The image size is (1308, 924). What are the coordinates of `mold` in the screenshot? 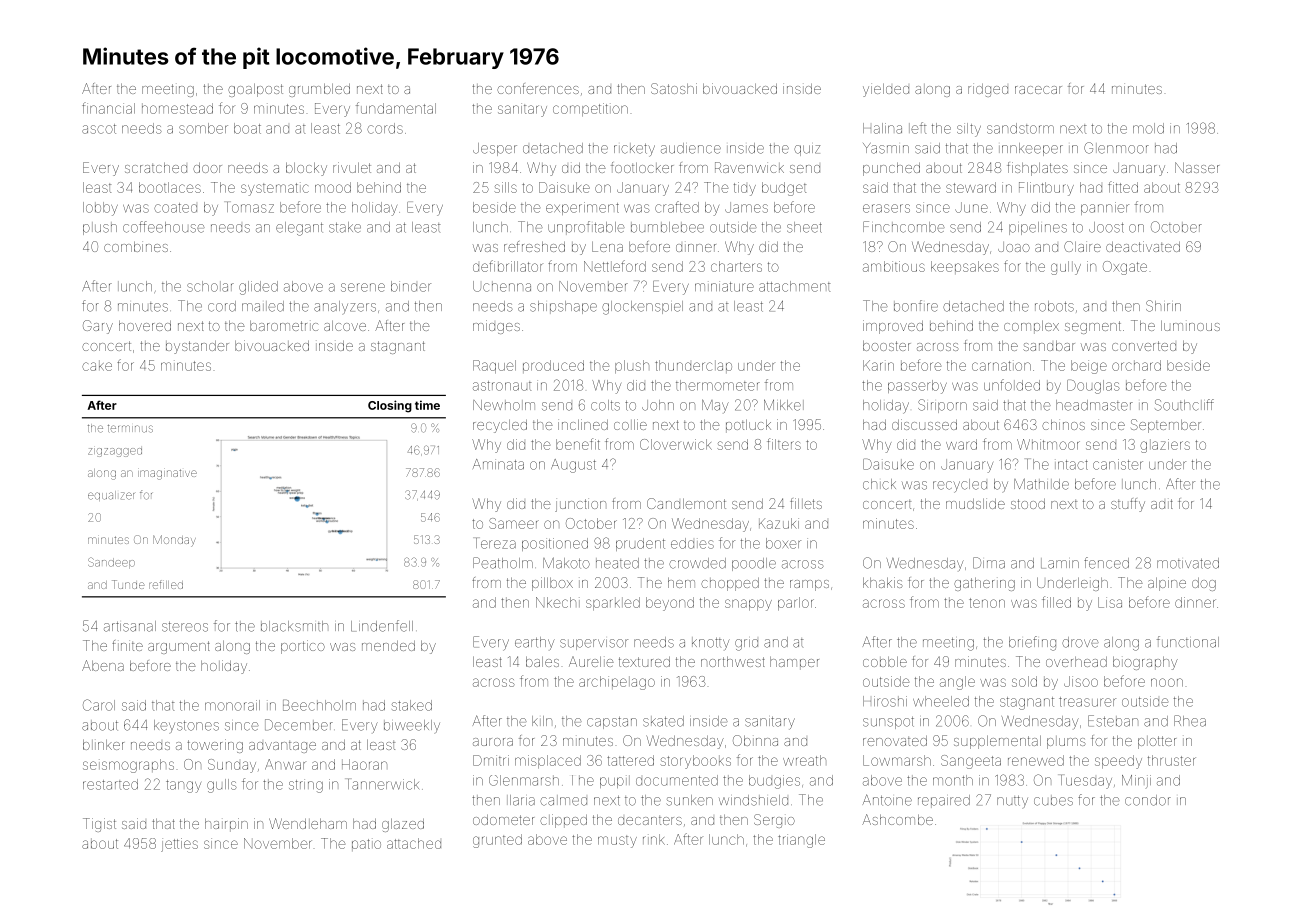 It's located at (1148, 128).
